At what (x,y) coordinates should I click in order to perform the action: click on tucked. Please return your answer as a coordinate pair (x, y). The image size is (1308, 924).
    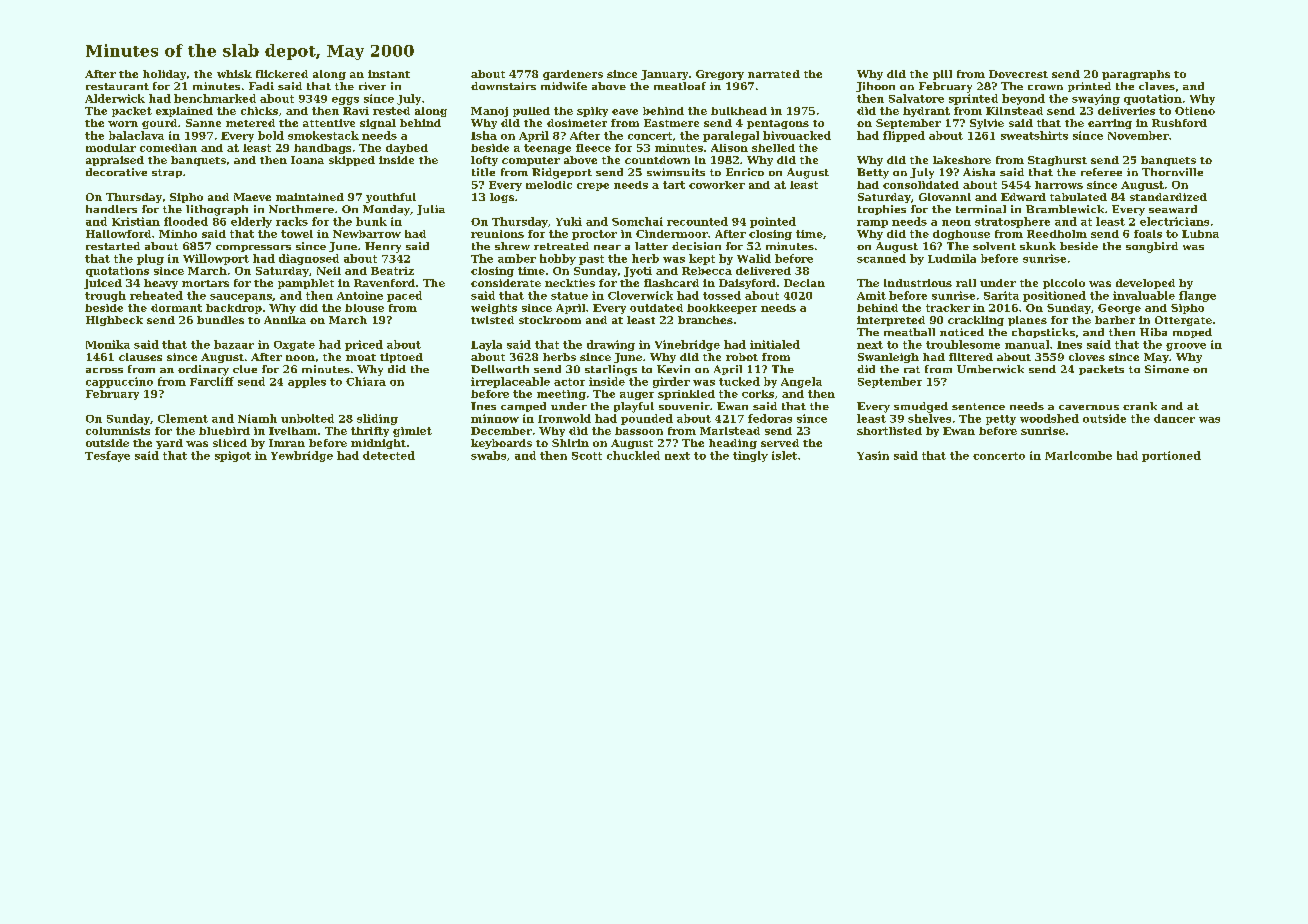
    Looking at the image, I should click on (739, 381).
